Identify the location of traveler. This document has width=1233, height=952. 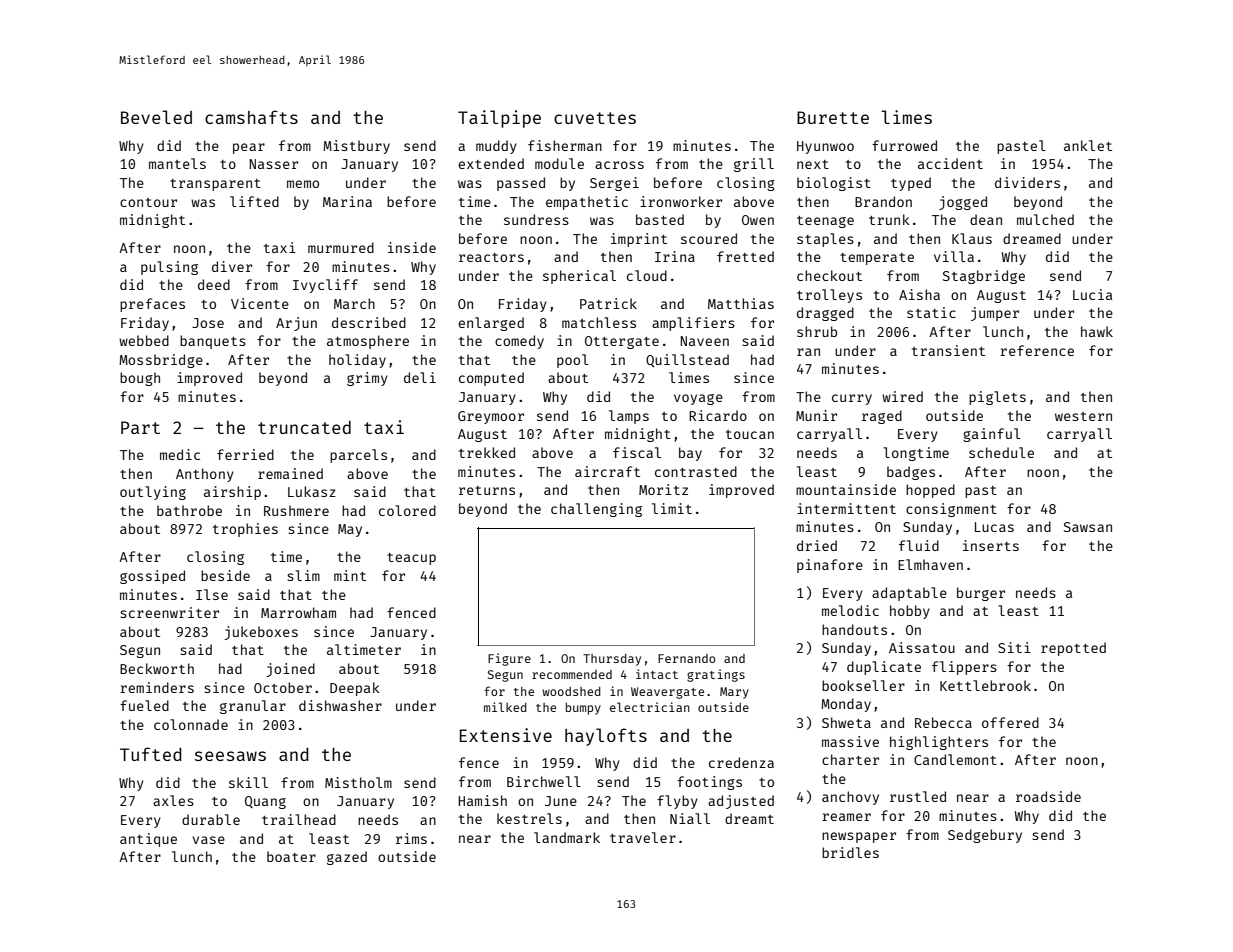
(643, 837).
